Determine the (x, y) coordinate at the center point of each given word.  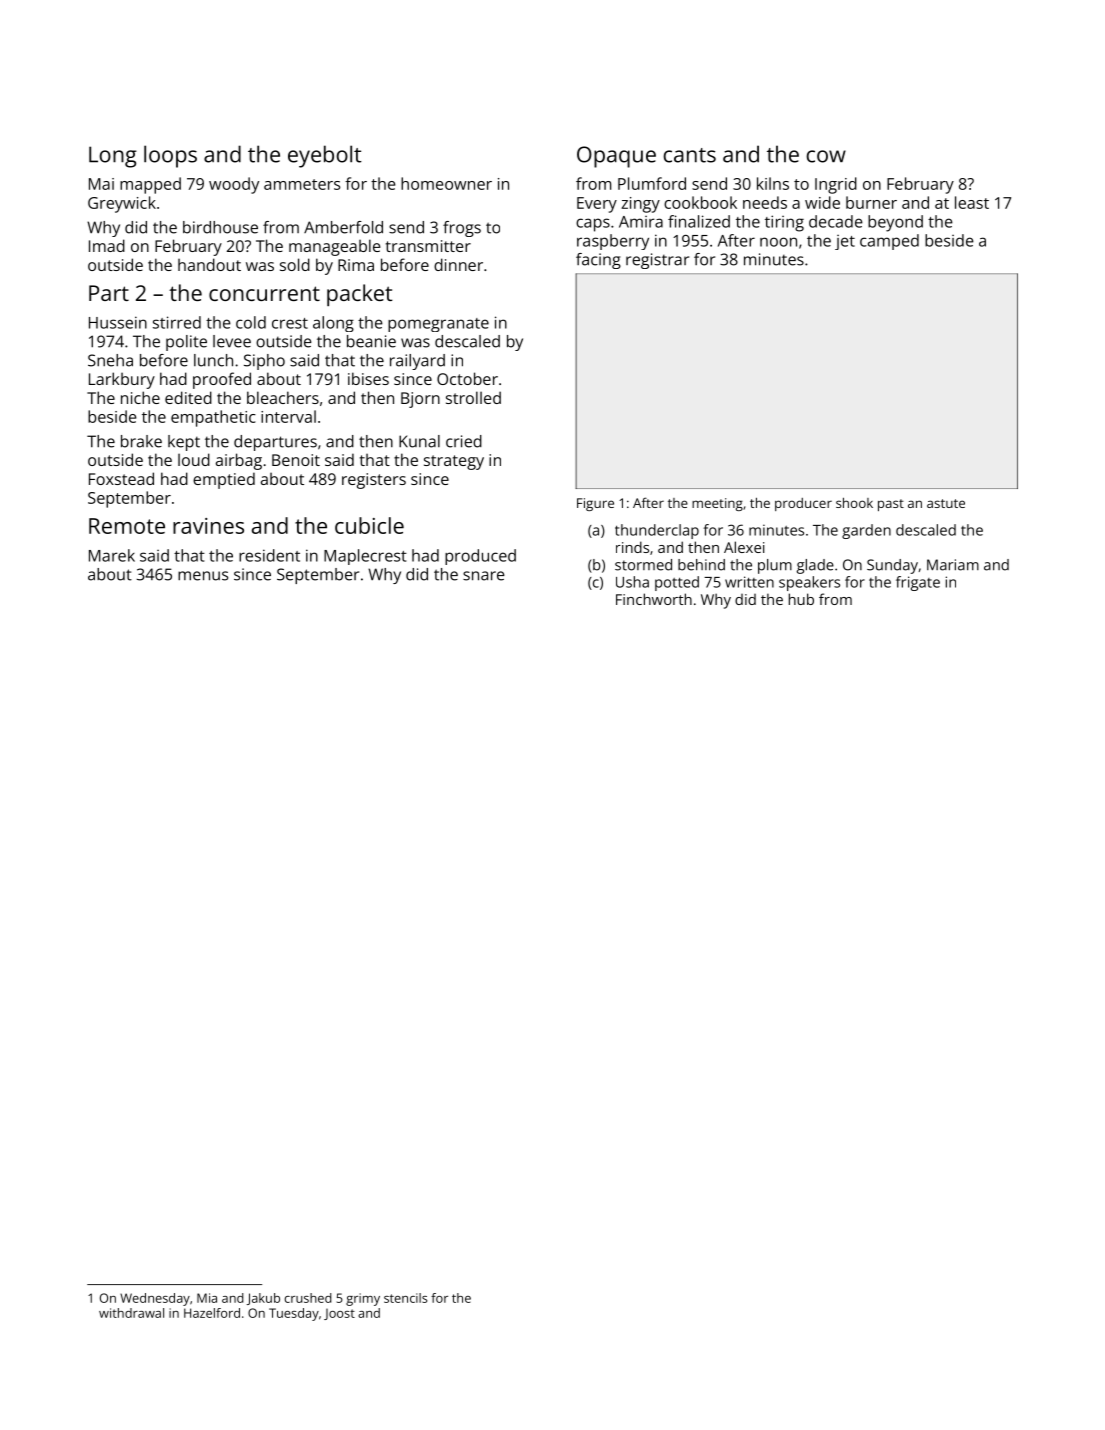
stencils (405, 1298)
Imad (107, 245)
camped (889, 242)
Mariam (953, 565)
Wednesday (155, 1299)
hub (801, 599)
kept (184, 443)
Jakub (263, 1299)
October (467, 378)
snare (484, 576)
